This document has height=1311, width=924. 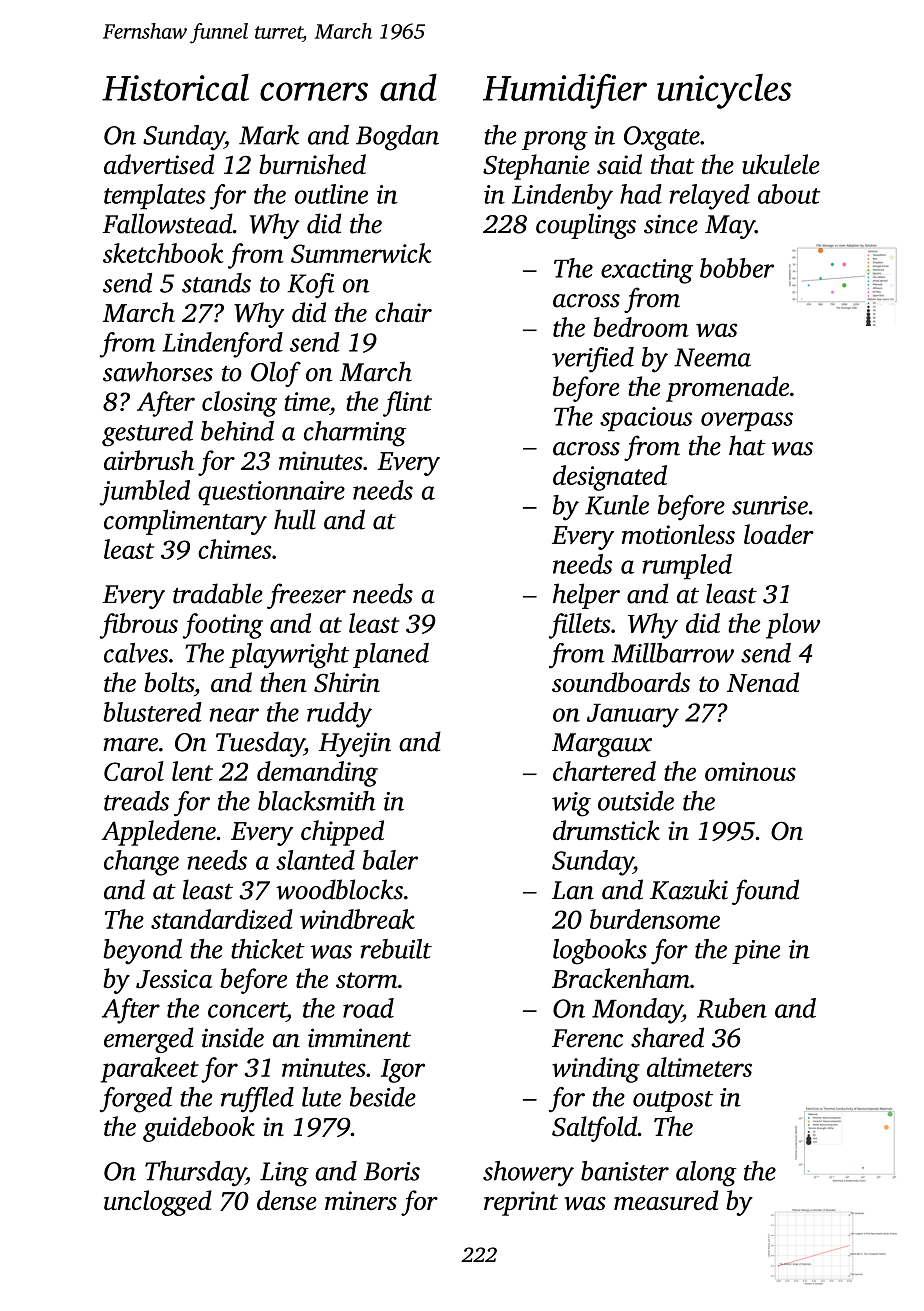 What do you see at coordinates (317, 774) in the document?
I see `demanding` at bounding box center [317, 774].
